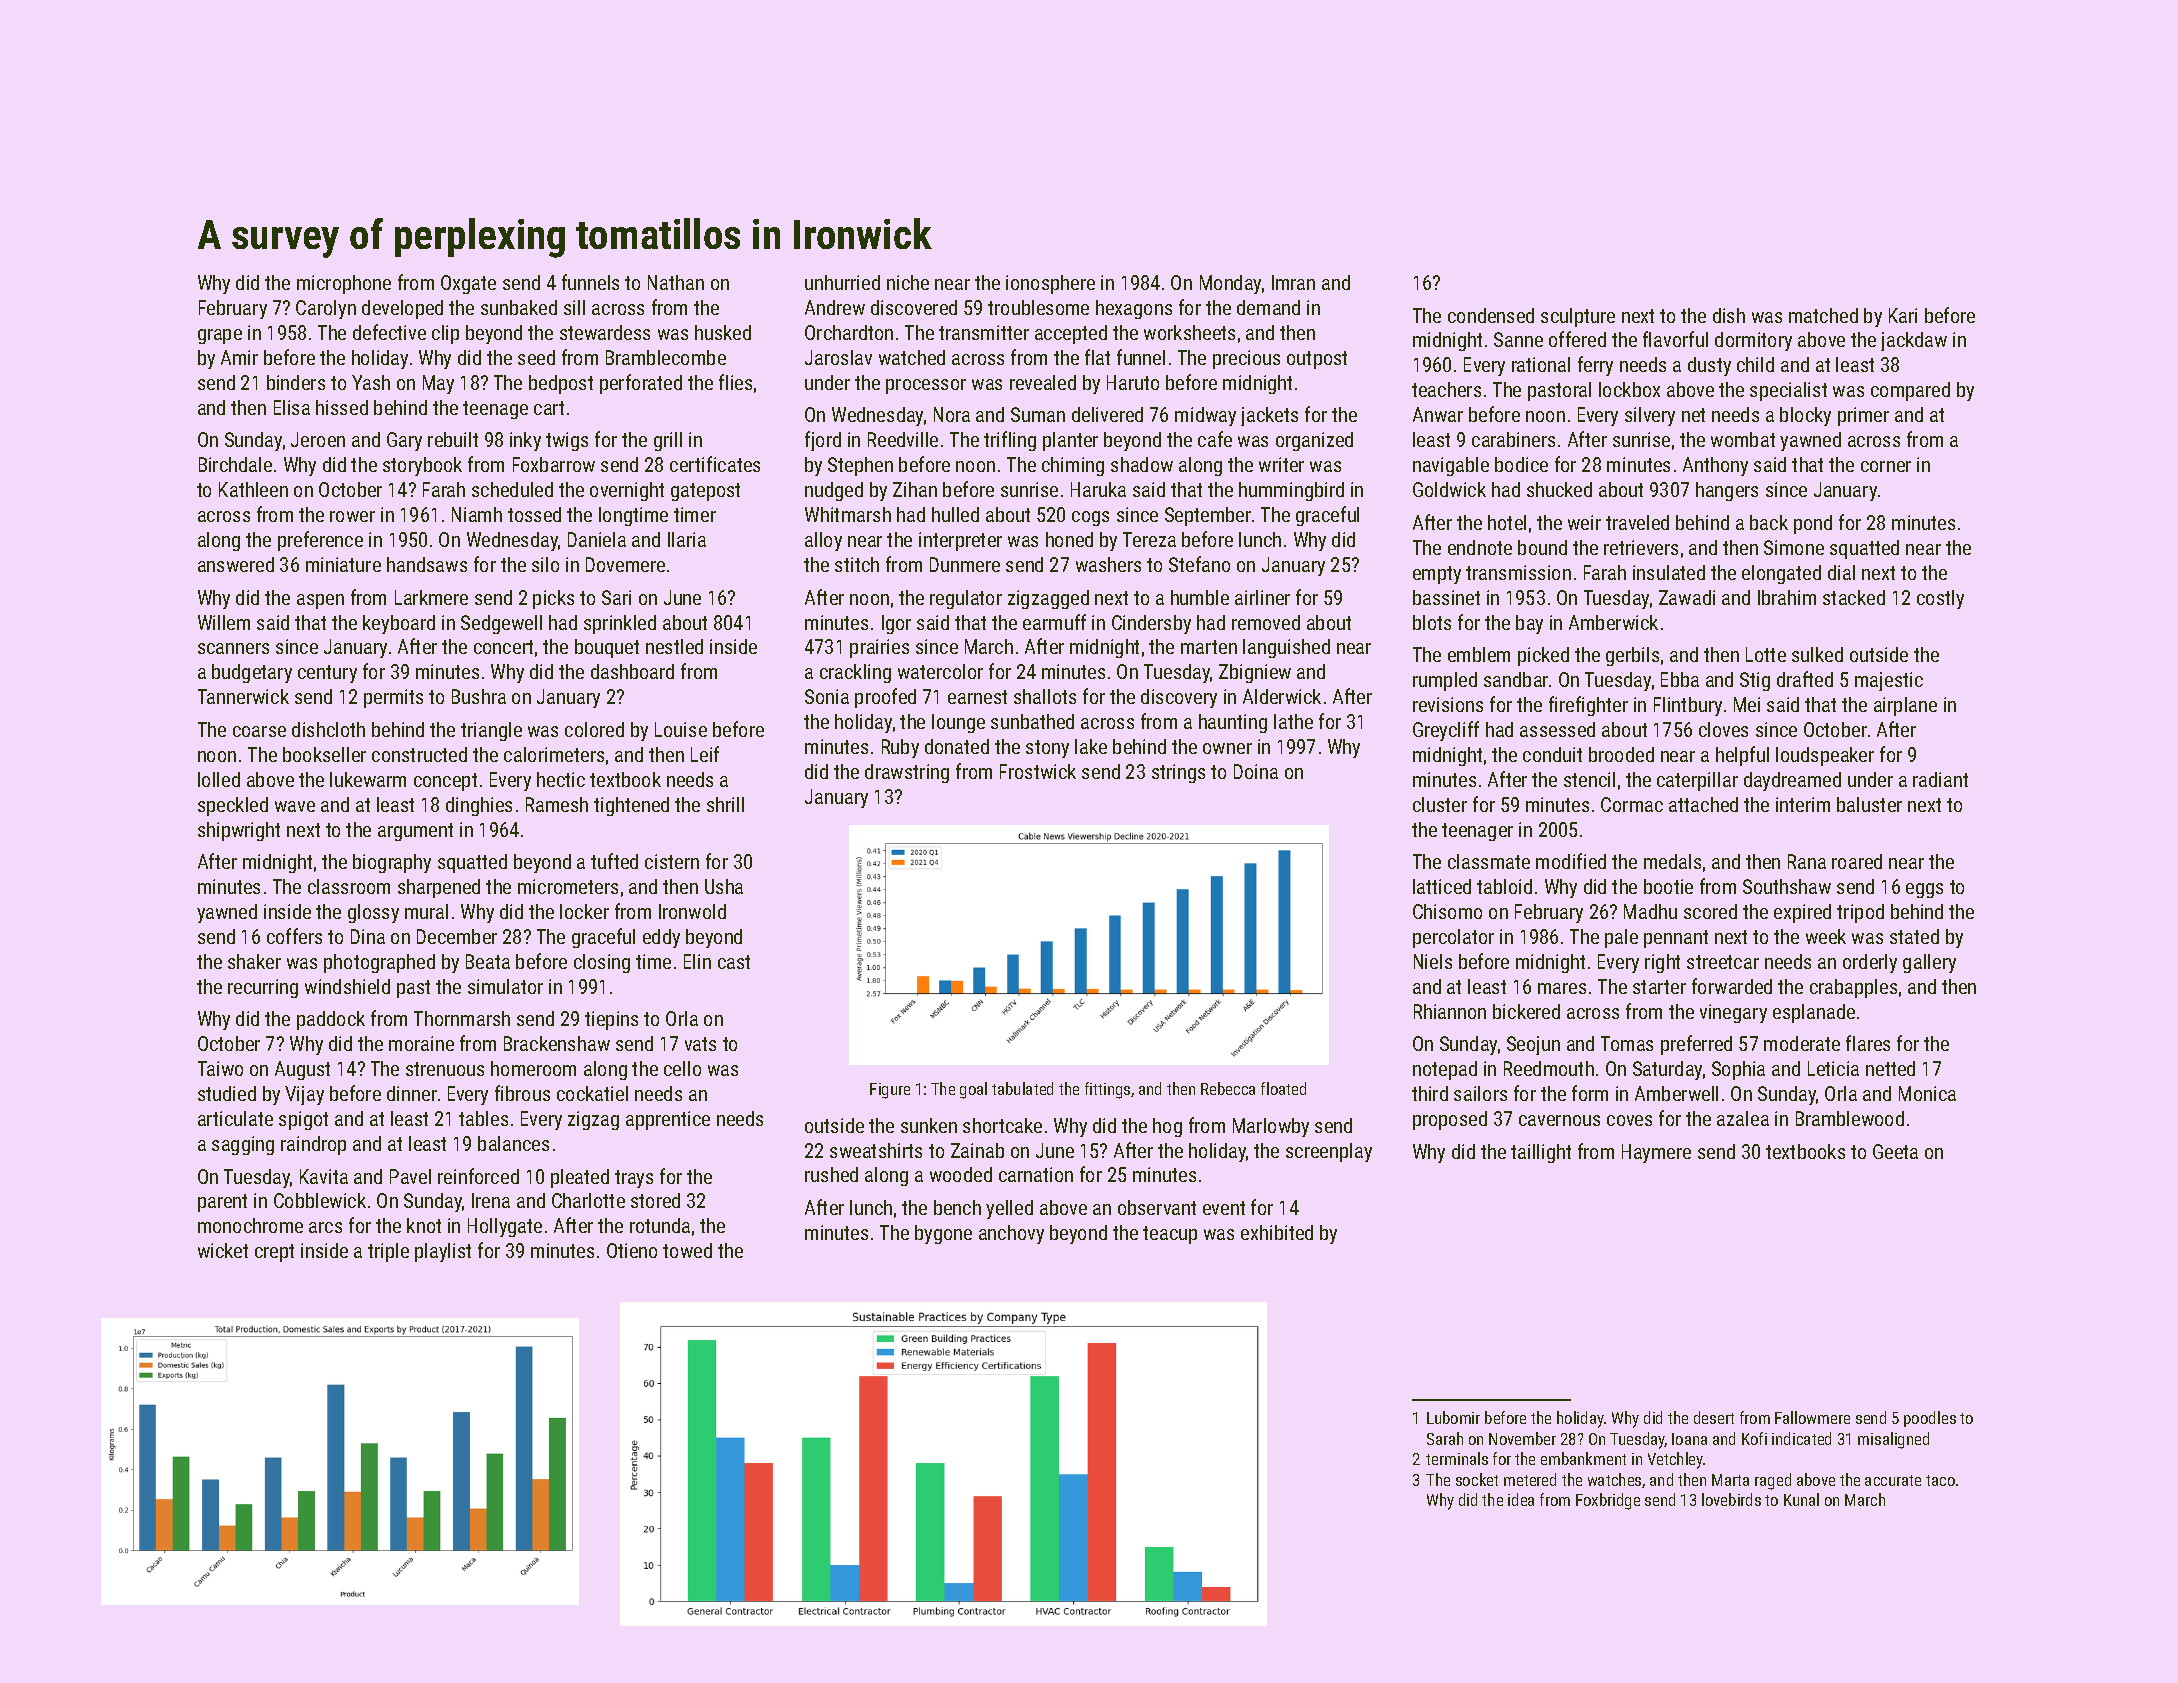 Image resolution: width=2178 pixels, height=1683 pixels. What do you see at coordinates (392, 863) in the screenshot?
I see `biography` at bounding box center [392, 863].
